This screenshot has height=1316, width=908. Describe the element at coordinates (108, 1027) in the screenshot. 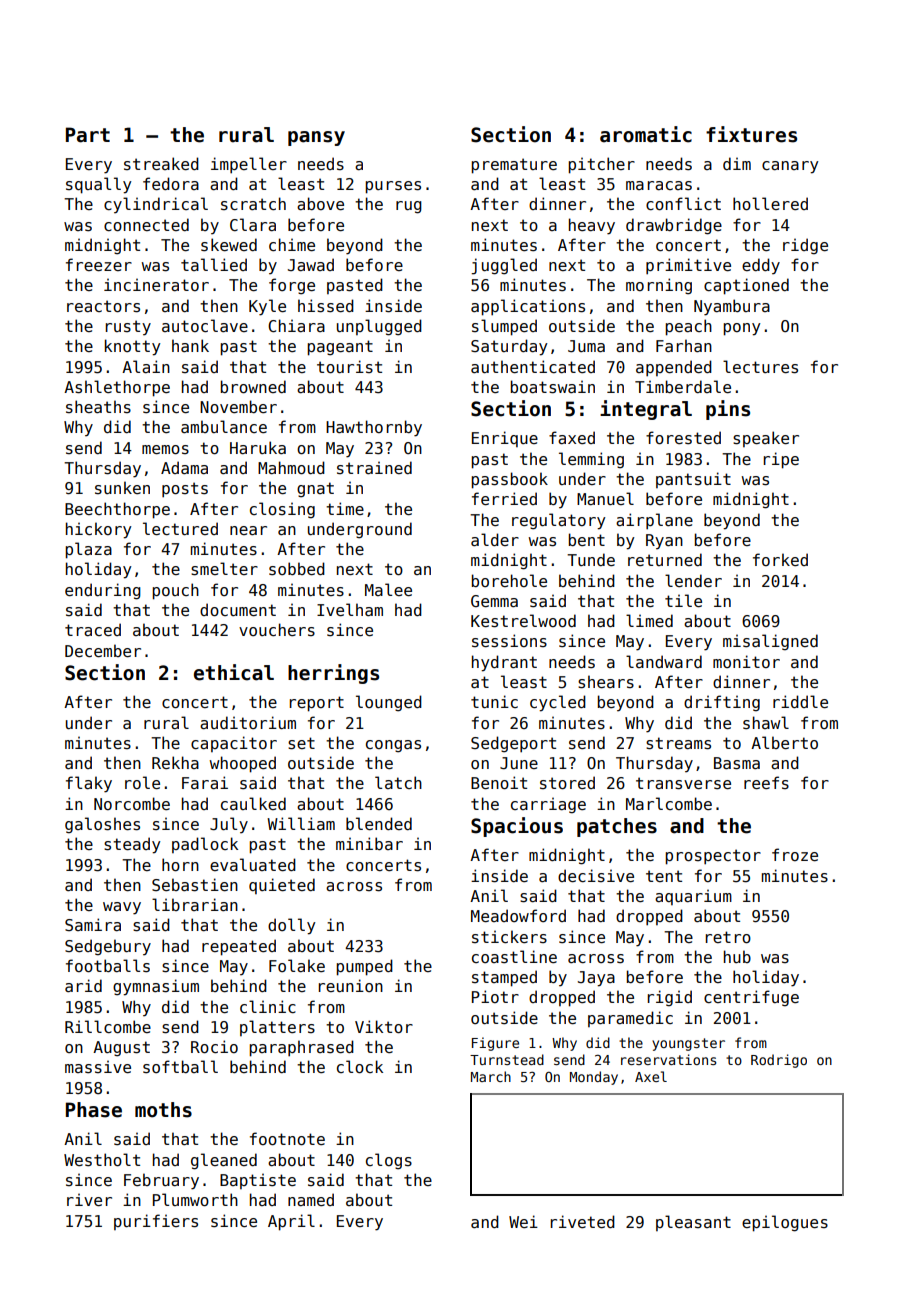

I see `Rillcombe` at that location.
